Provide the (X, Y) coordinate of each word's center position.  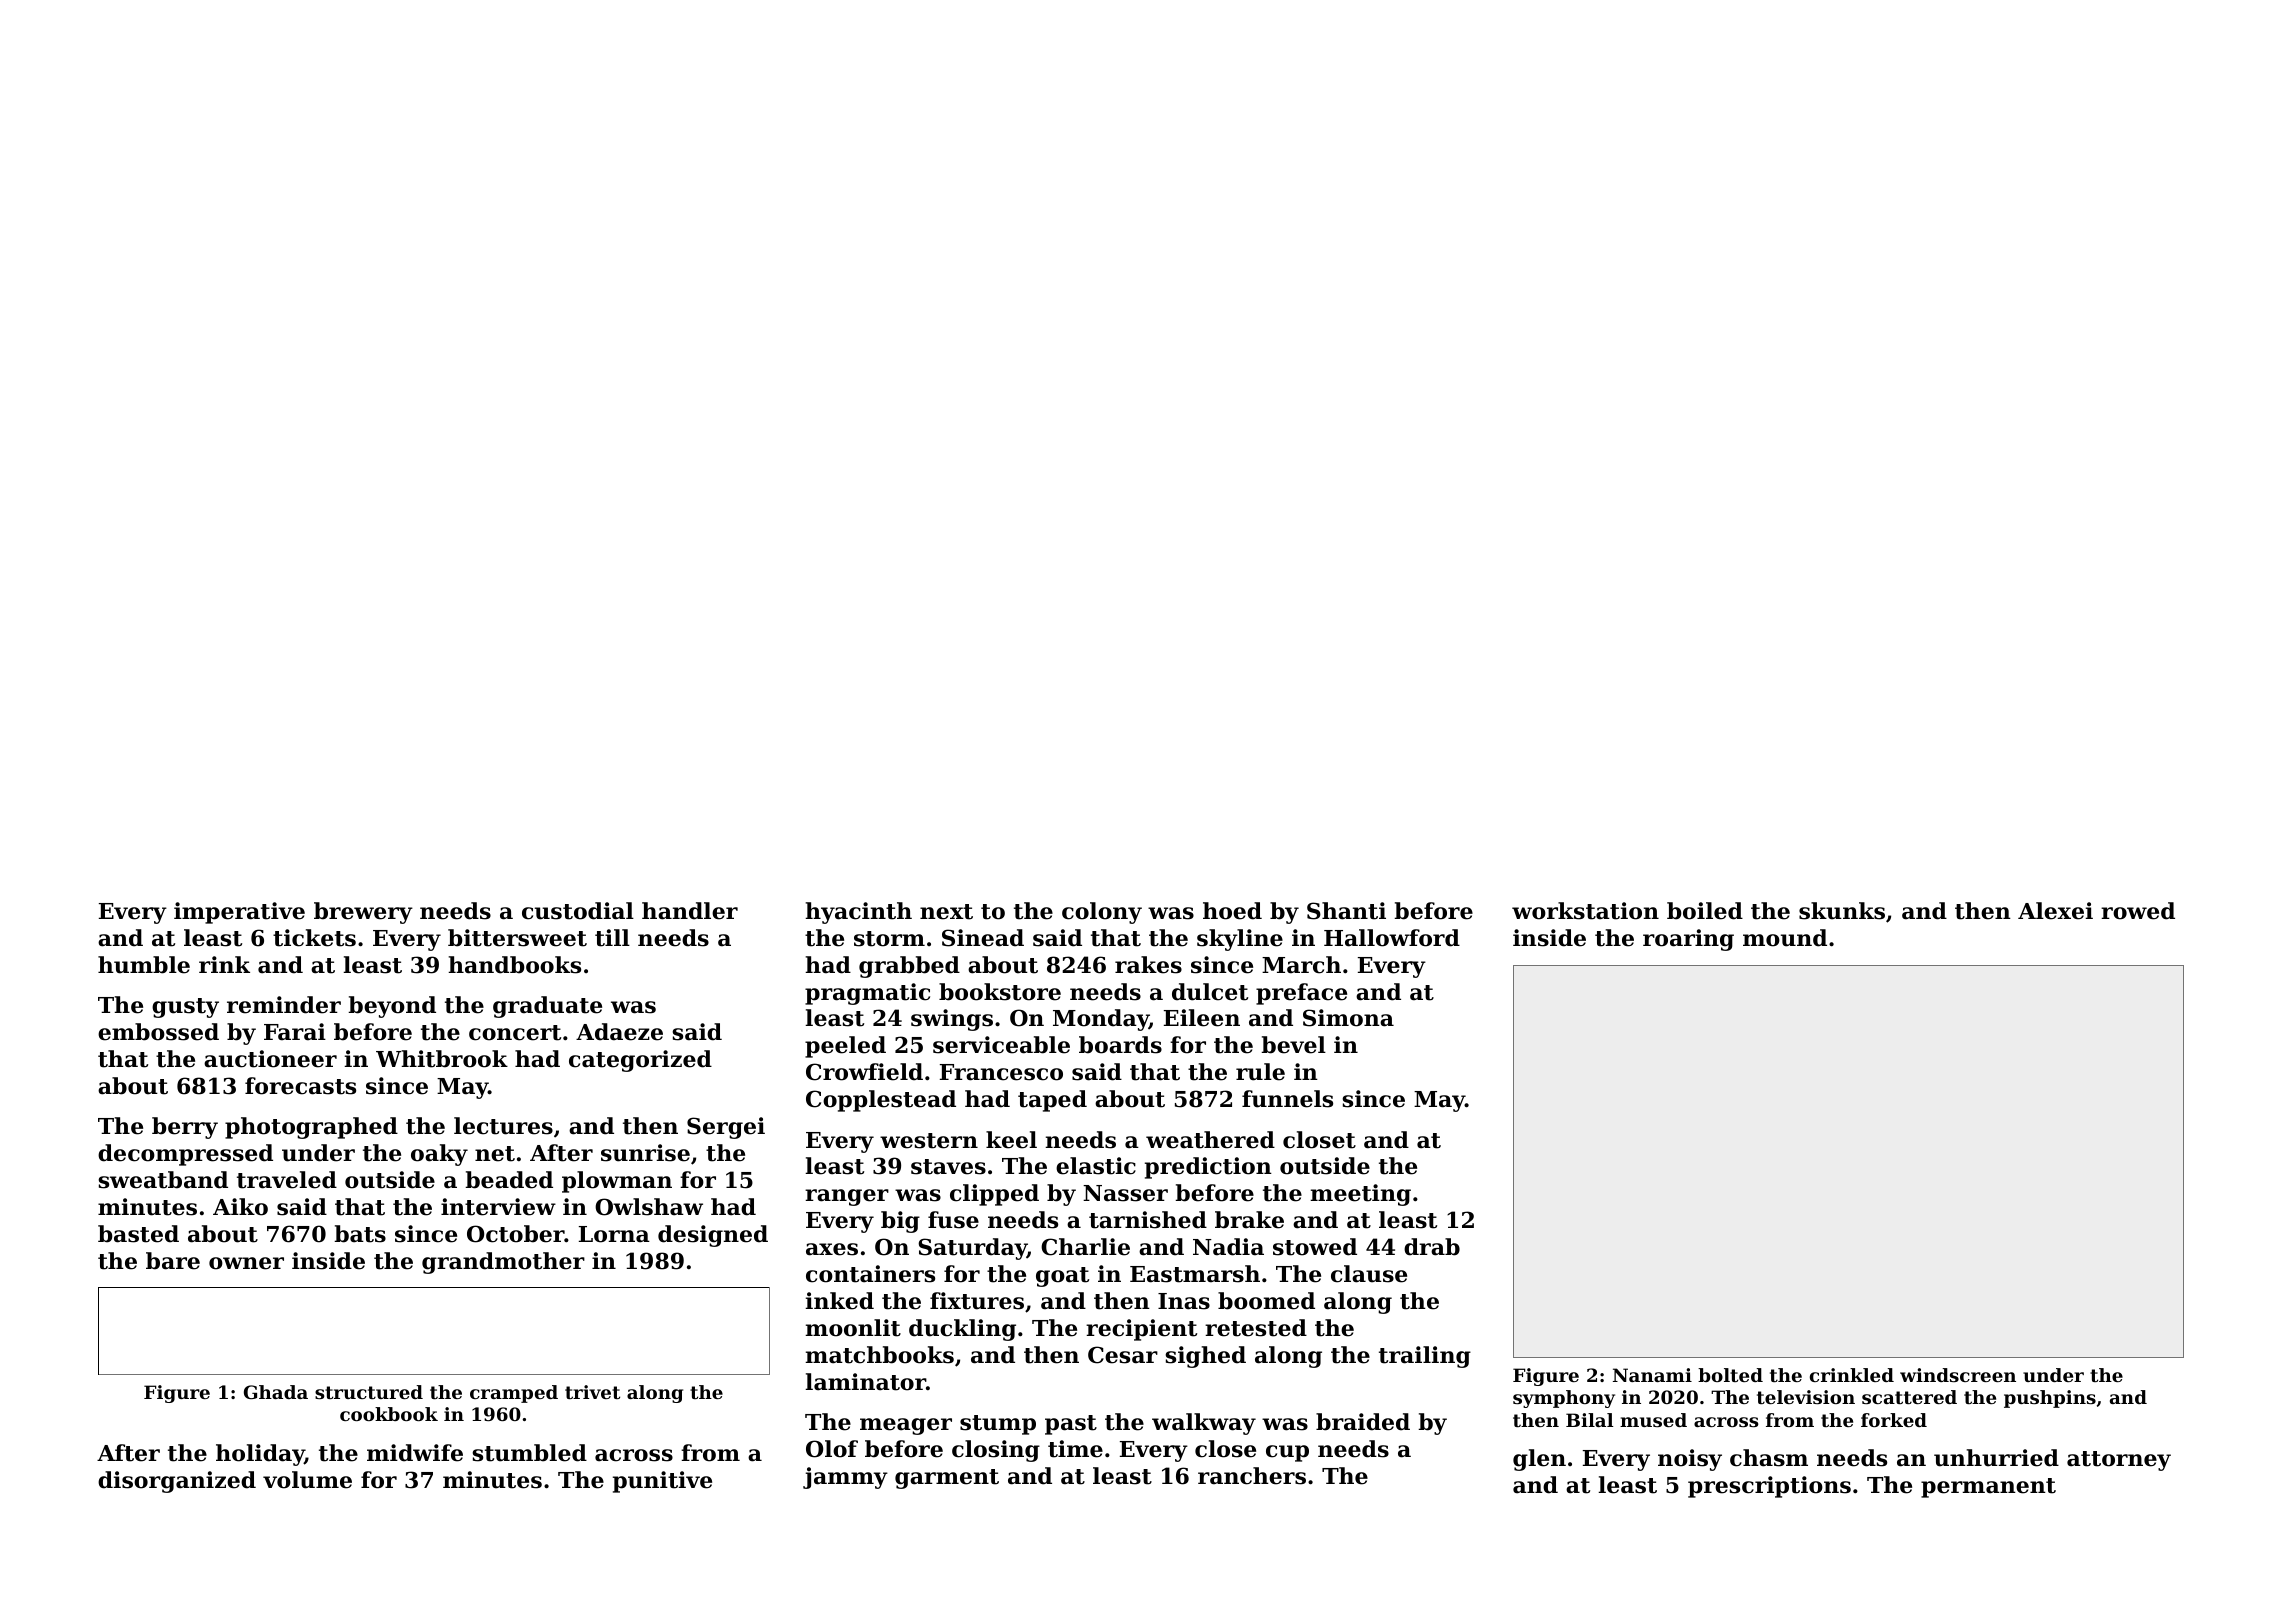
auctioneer (270, 1059)
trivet (592, 1392)
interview (498, 1207)
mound (1785, 938)
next (946, 912)
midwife (415, 1453)
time (1075, 1449)
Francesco (1001, 1072)
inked (839, 1301)
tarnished (1148, 1220)
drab (1432, 1247)
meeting (1360, 1195)
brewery (363, 913)
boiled (1705, 911)
